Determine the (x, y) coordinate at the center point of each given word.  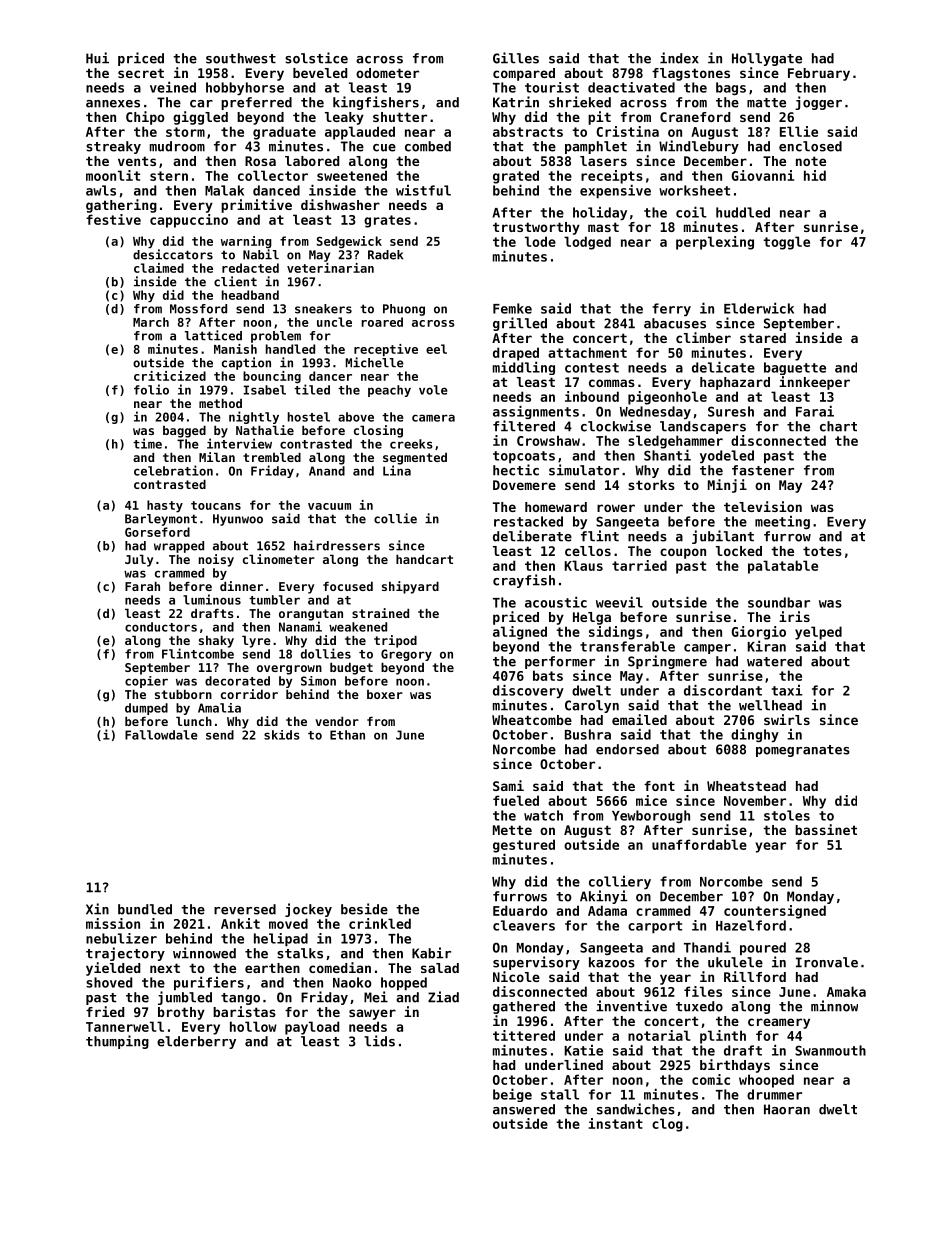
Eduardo (520, 910)
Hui (97, 58)
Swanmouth (830, 1050)
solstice (316, 58)
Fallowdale (161, 735)
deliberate (532, 536)
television (763, 506)
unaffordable (699, 844)
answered (524, 1109)
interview (239, 443)
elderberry (196, 1042)
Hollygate (767, 59)
